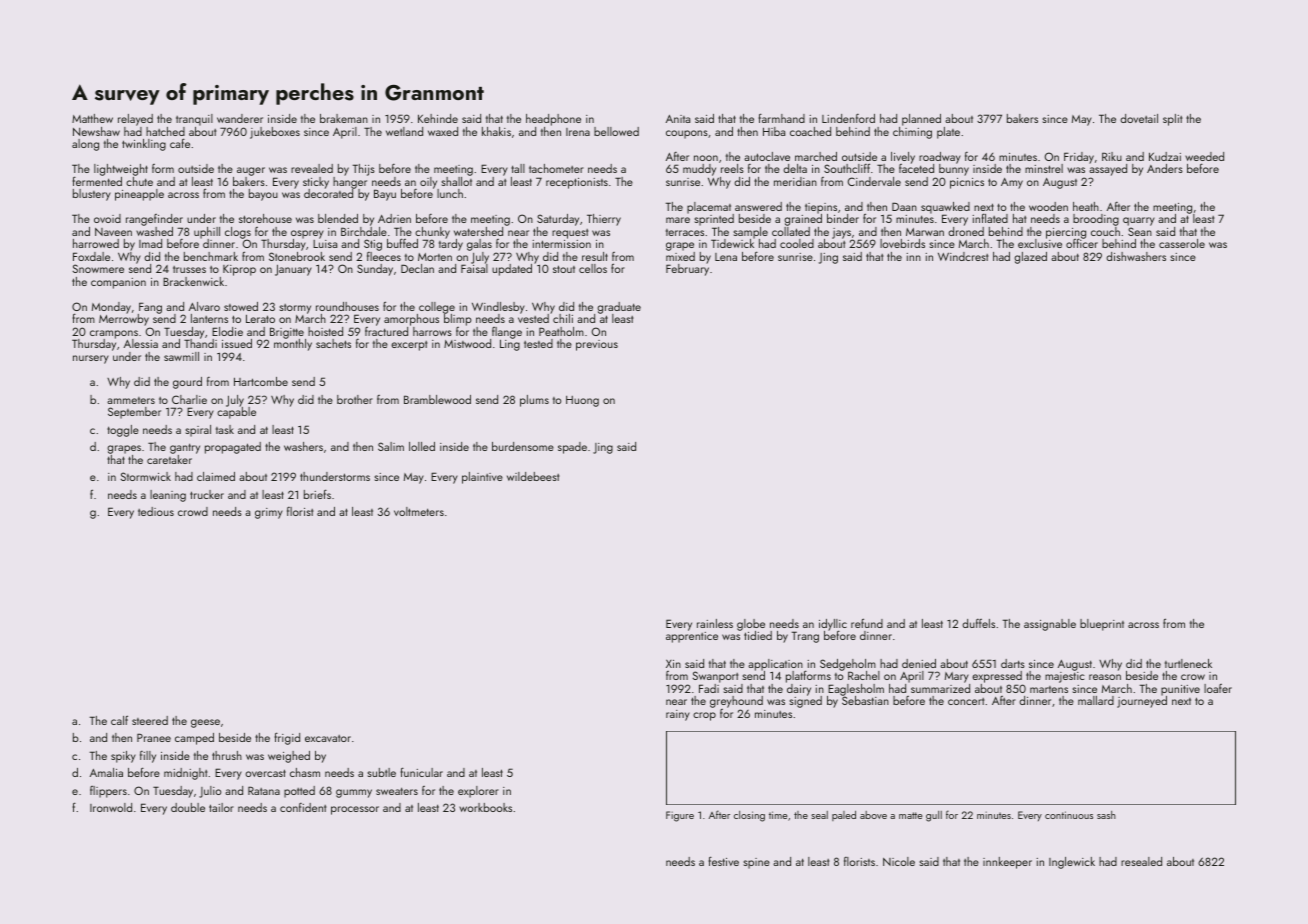  Describe the element at coordinates (1102, 625) in the document. I see `blueprint` at that location.
